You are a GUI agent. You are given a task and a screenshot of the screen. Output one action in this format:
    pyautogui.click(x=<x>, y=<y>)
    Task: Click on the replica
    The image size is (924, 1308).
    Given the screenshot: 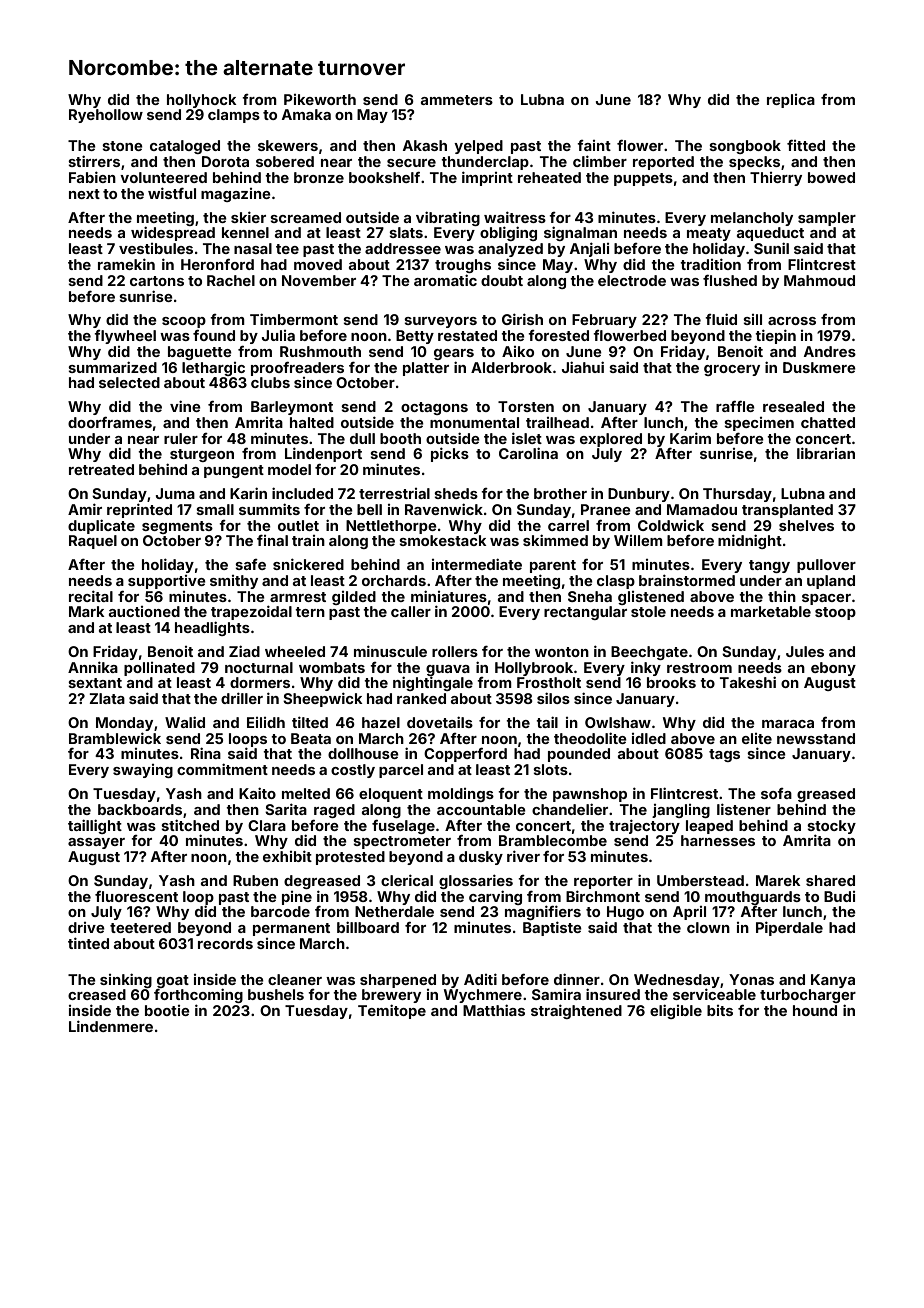 What is the action you would take?
    pyautogui.click(x=791, y=101)
